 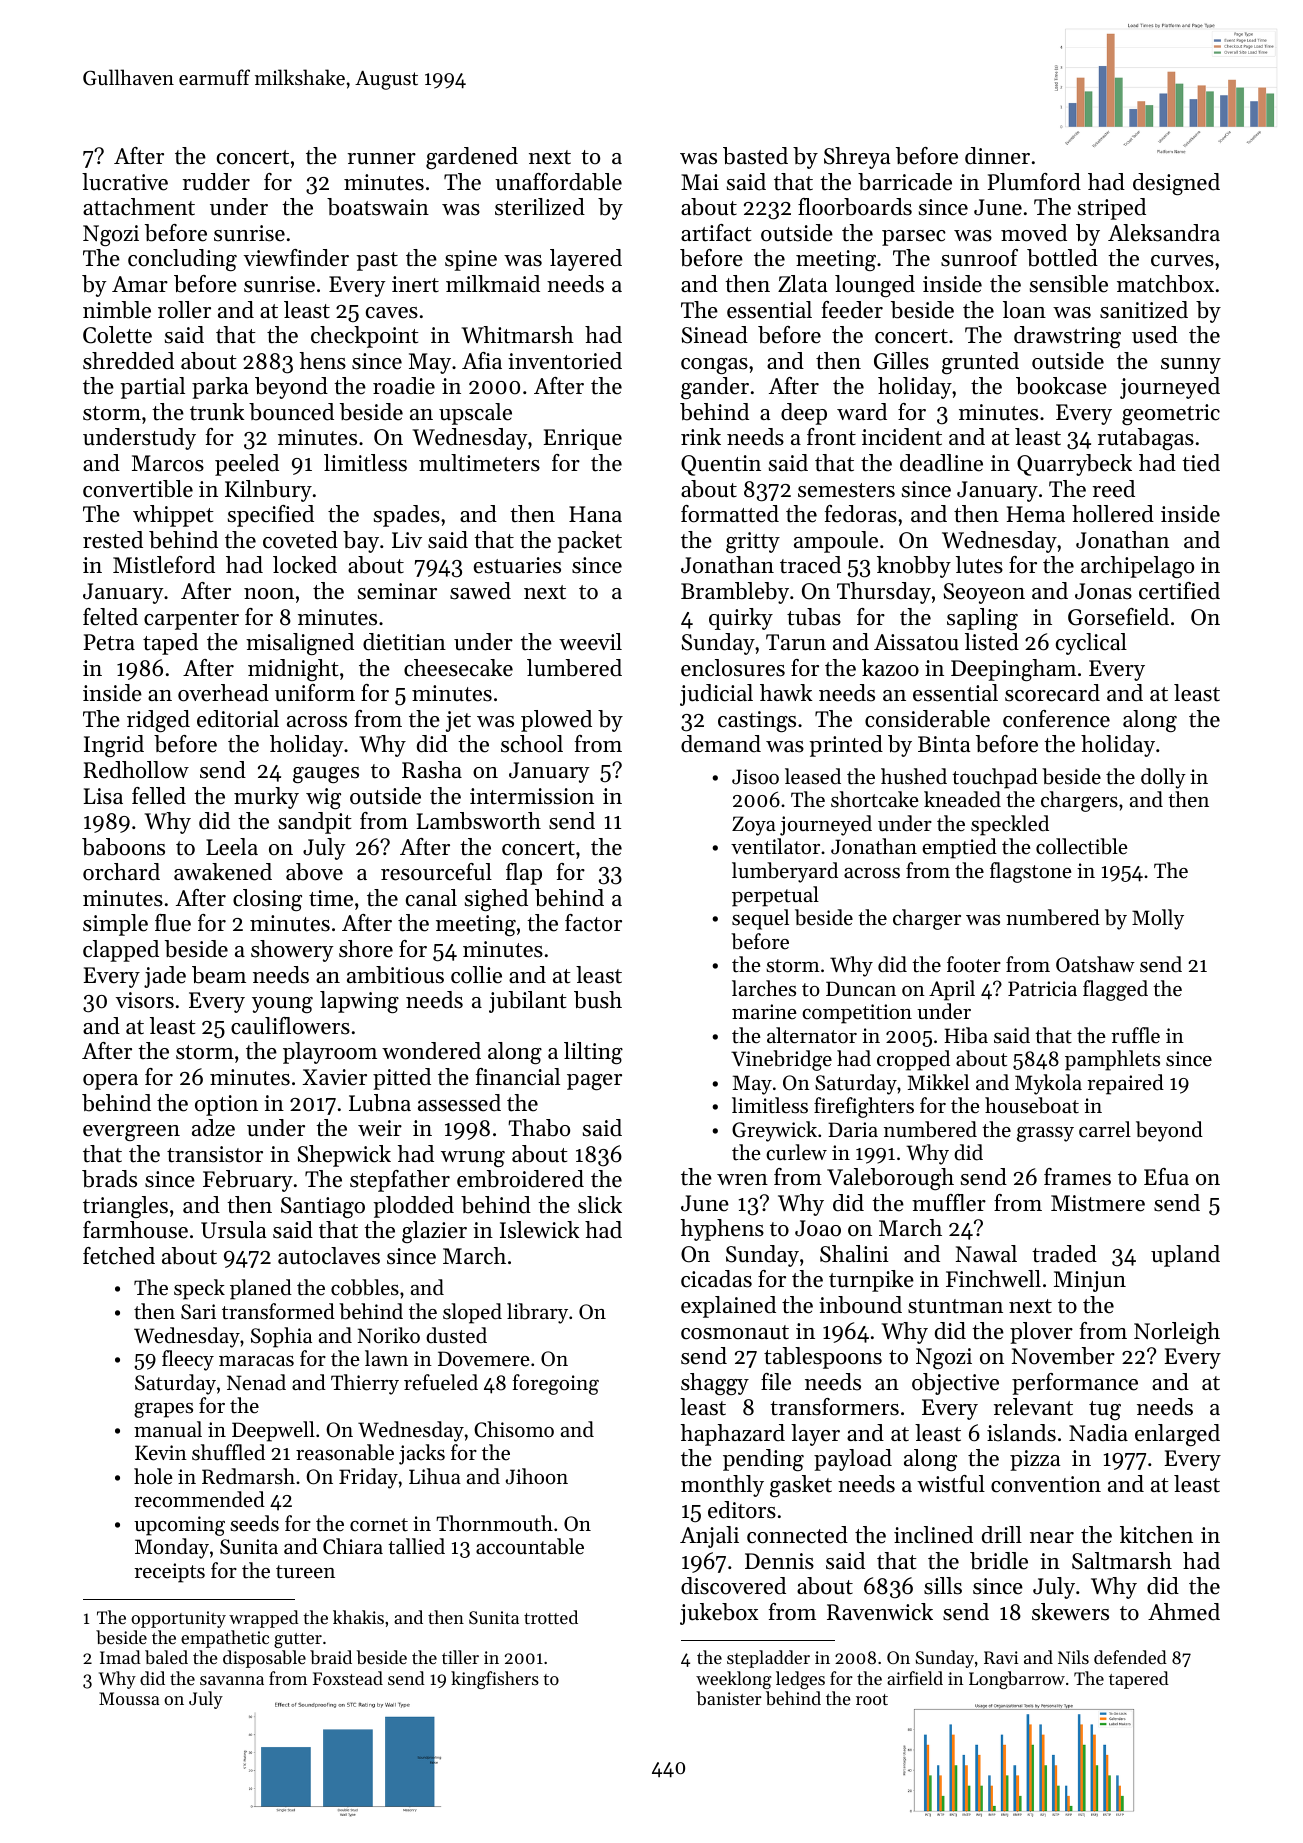 I want to click on nimble, so click(x=117, y=310).
